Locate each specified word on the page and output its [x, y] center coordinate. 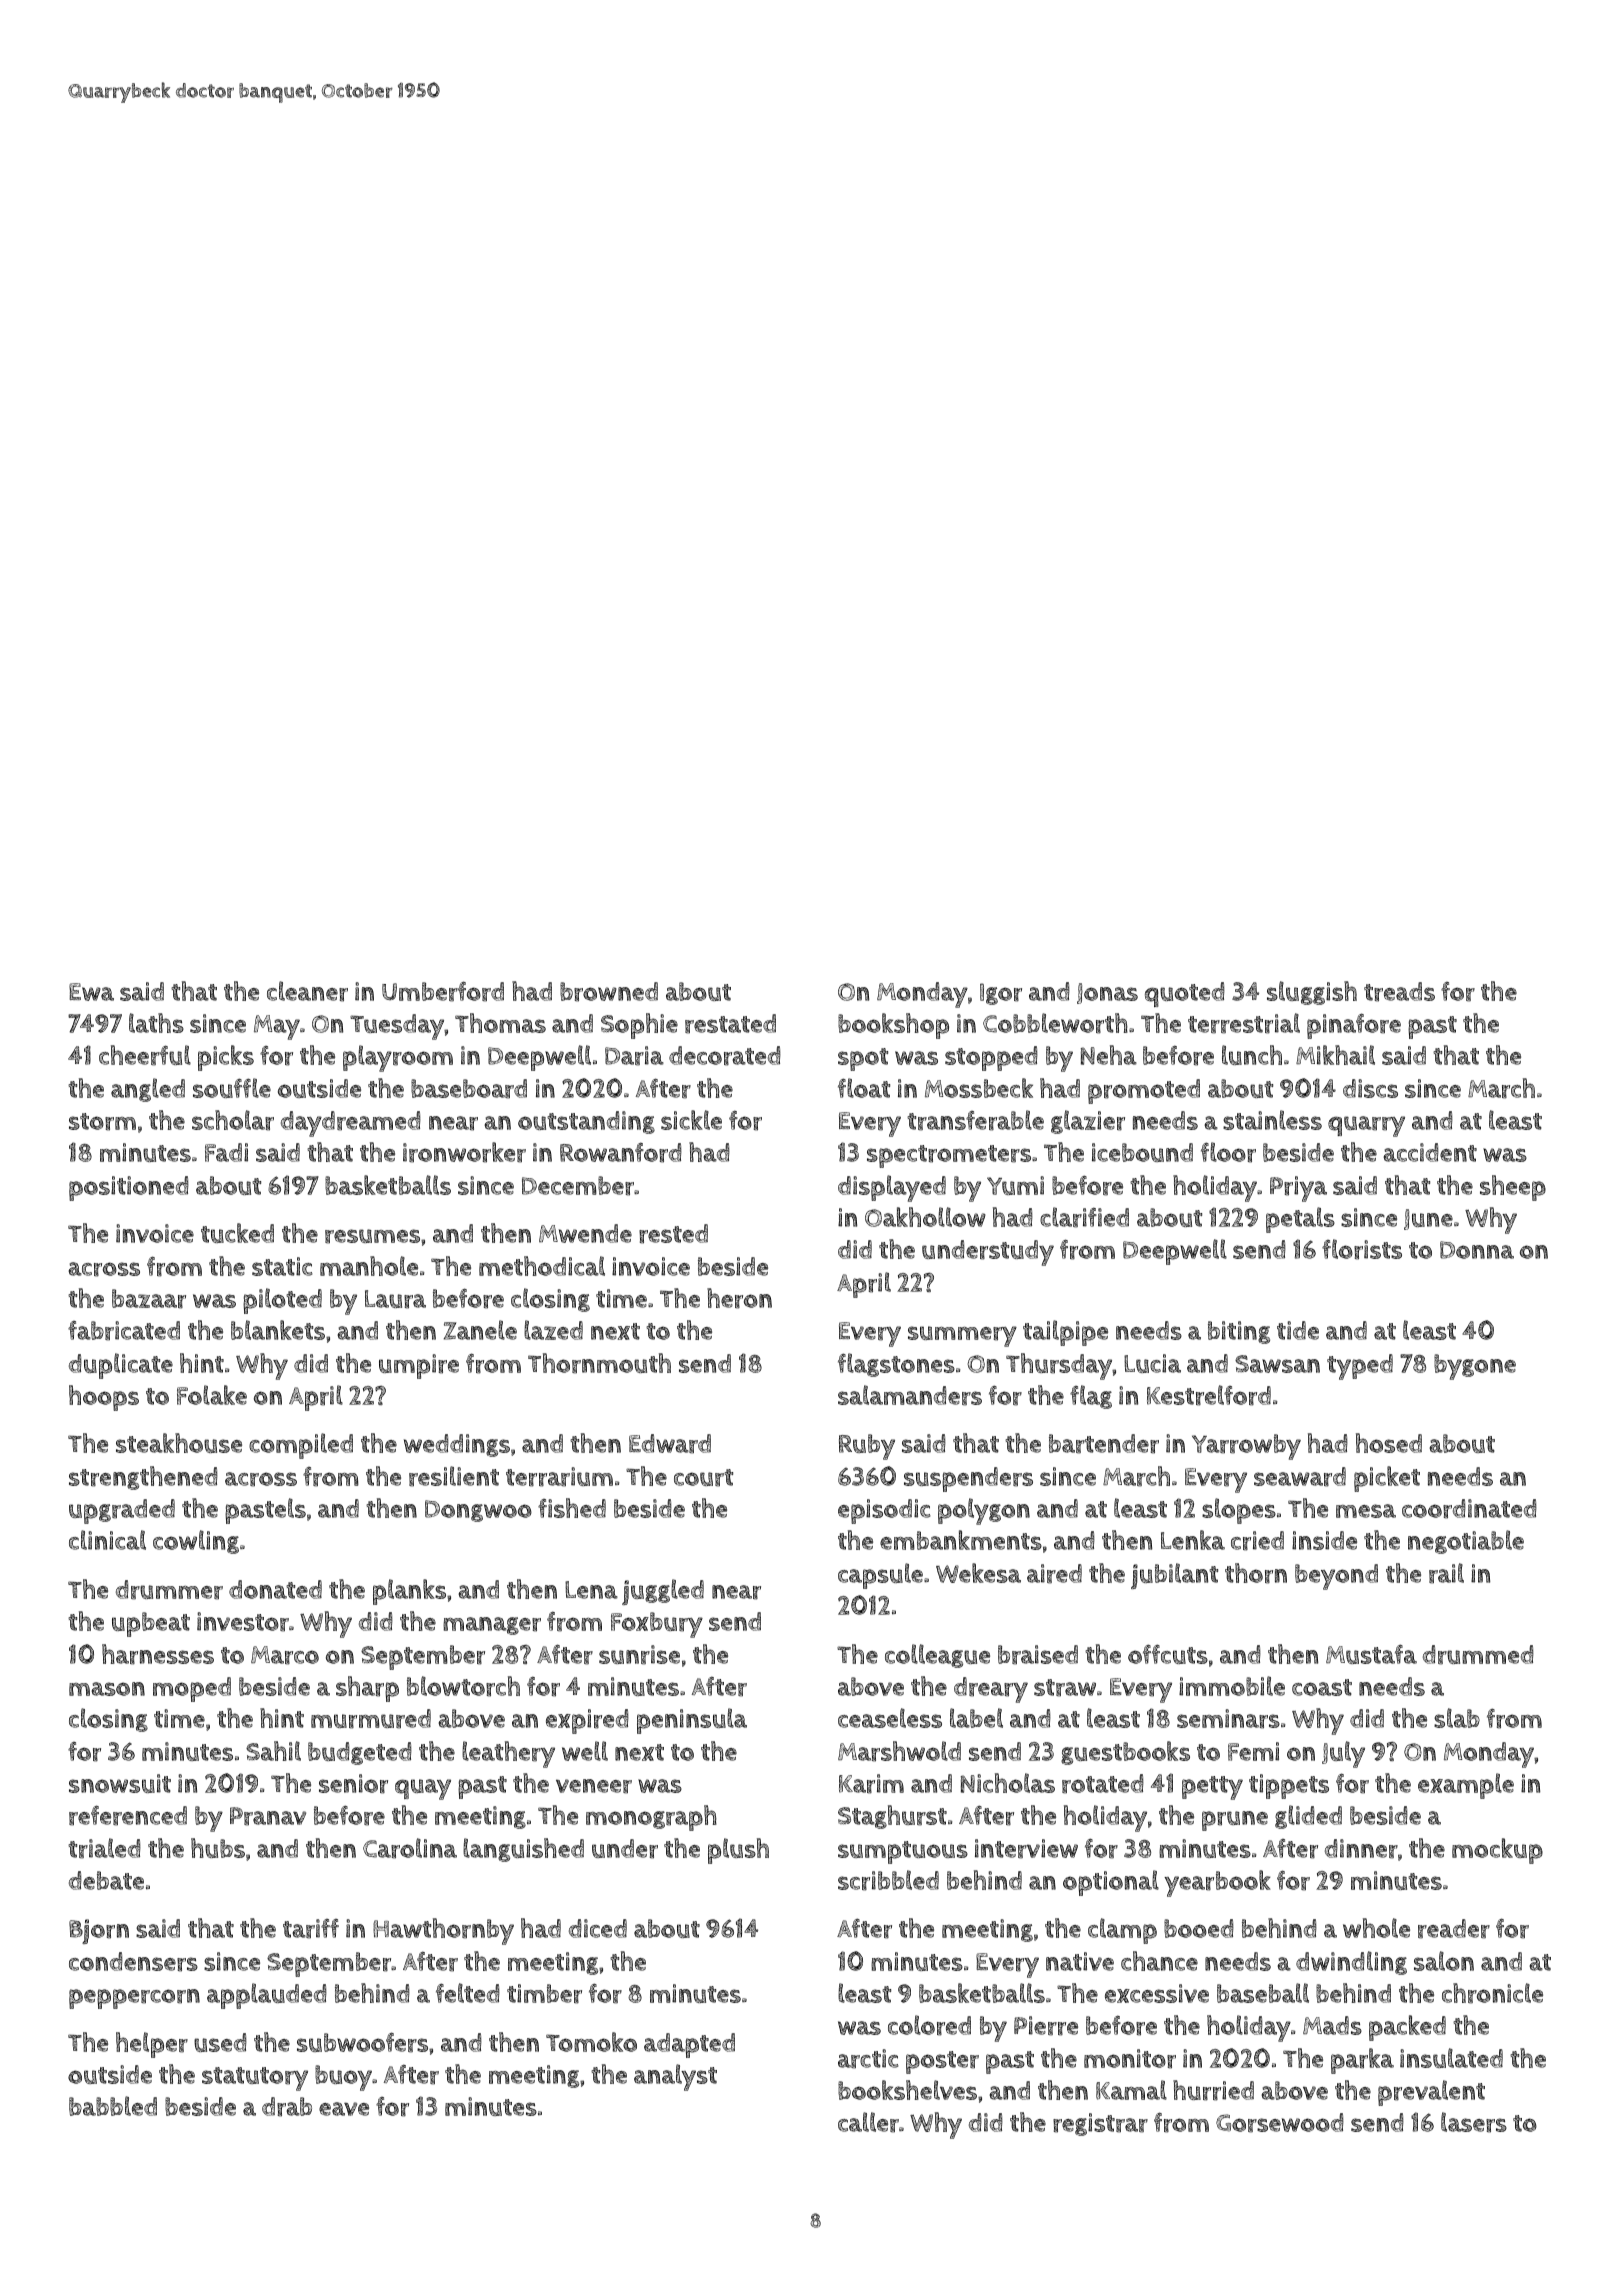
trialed [104, 1848]
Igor [1001, 994]
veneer [594, 1786]
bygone [1475, 1367]
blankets [278, 1330]
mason [107, 1689]
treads [1399, 992]
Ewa [91, 992]
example [1466, 1786]
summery [962, 1336]
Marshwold [899, 1751]
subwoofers [362, 2042]
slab [1457, 1718]
